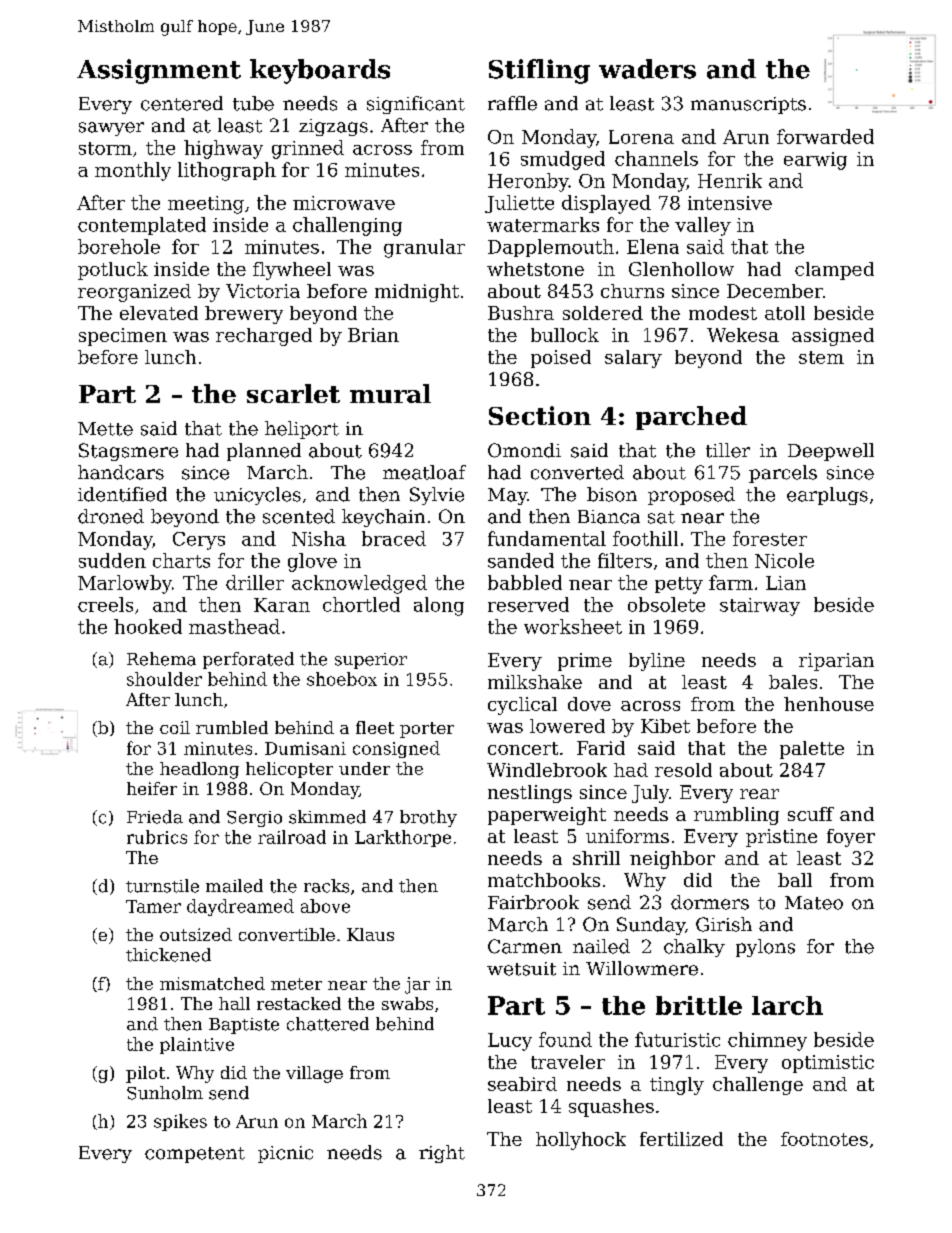 This page has width=952, height=1233. I want to click on along, so click(439, 606).
